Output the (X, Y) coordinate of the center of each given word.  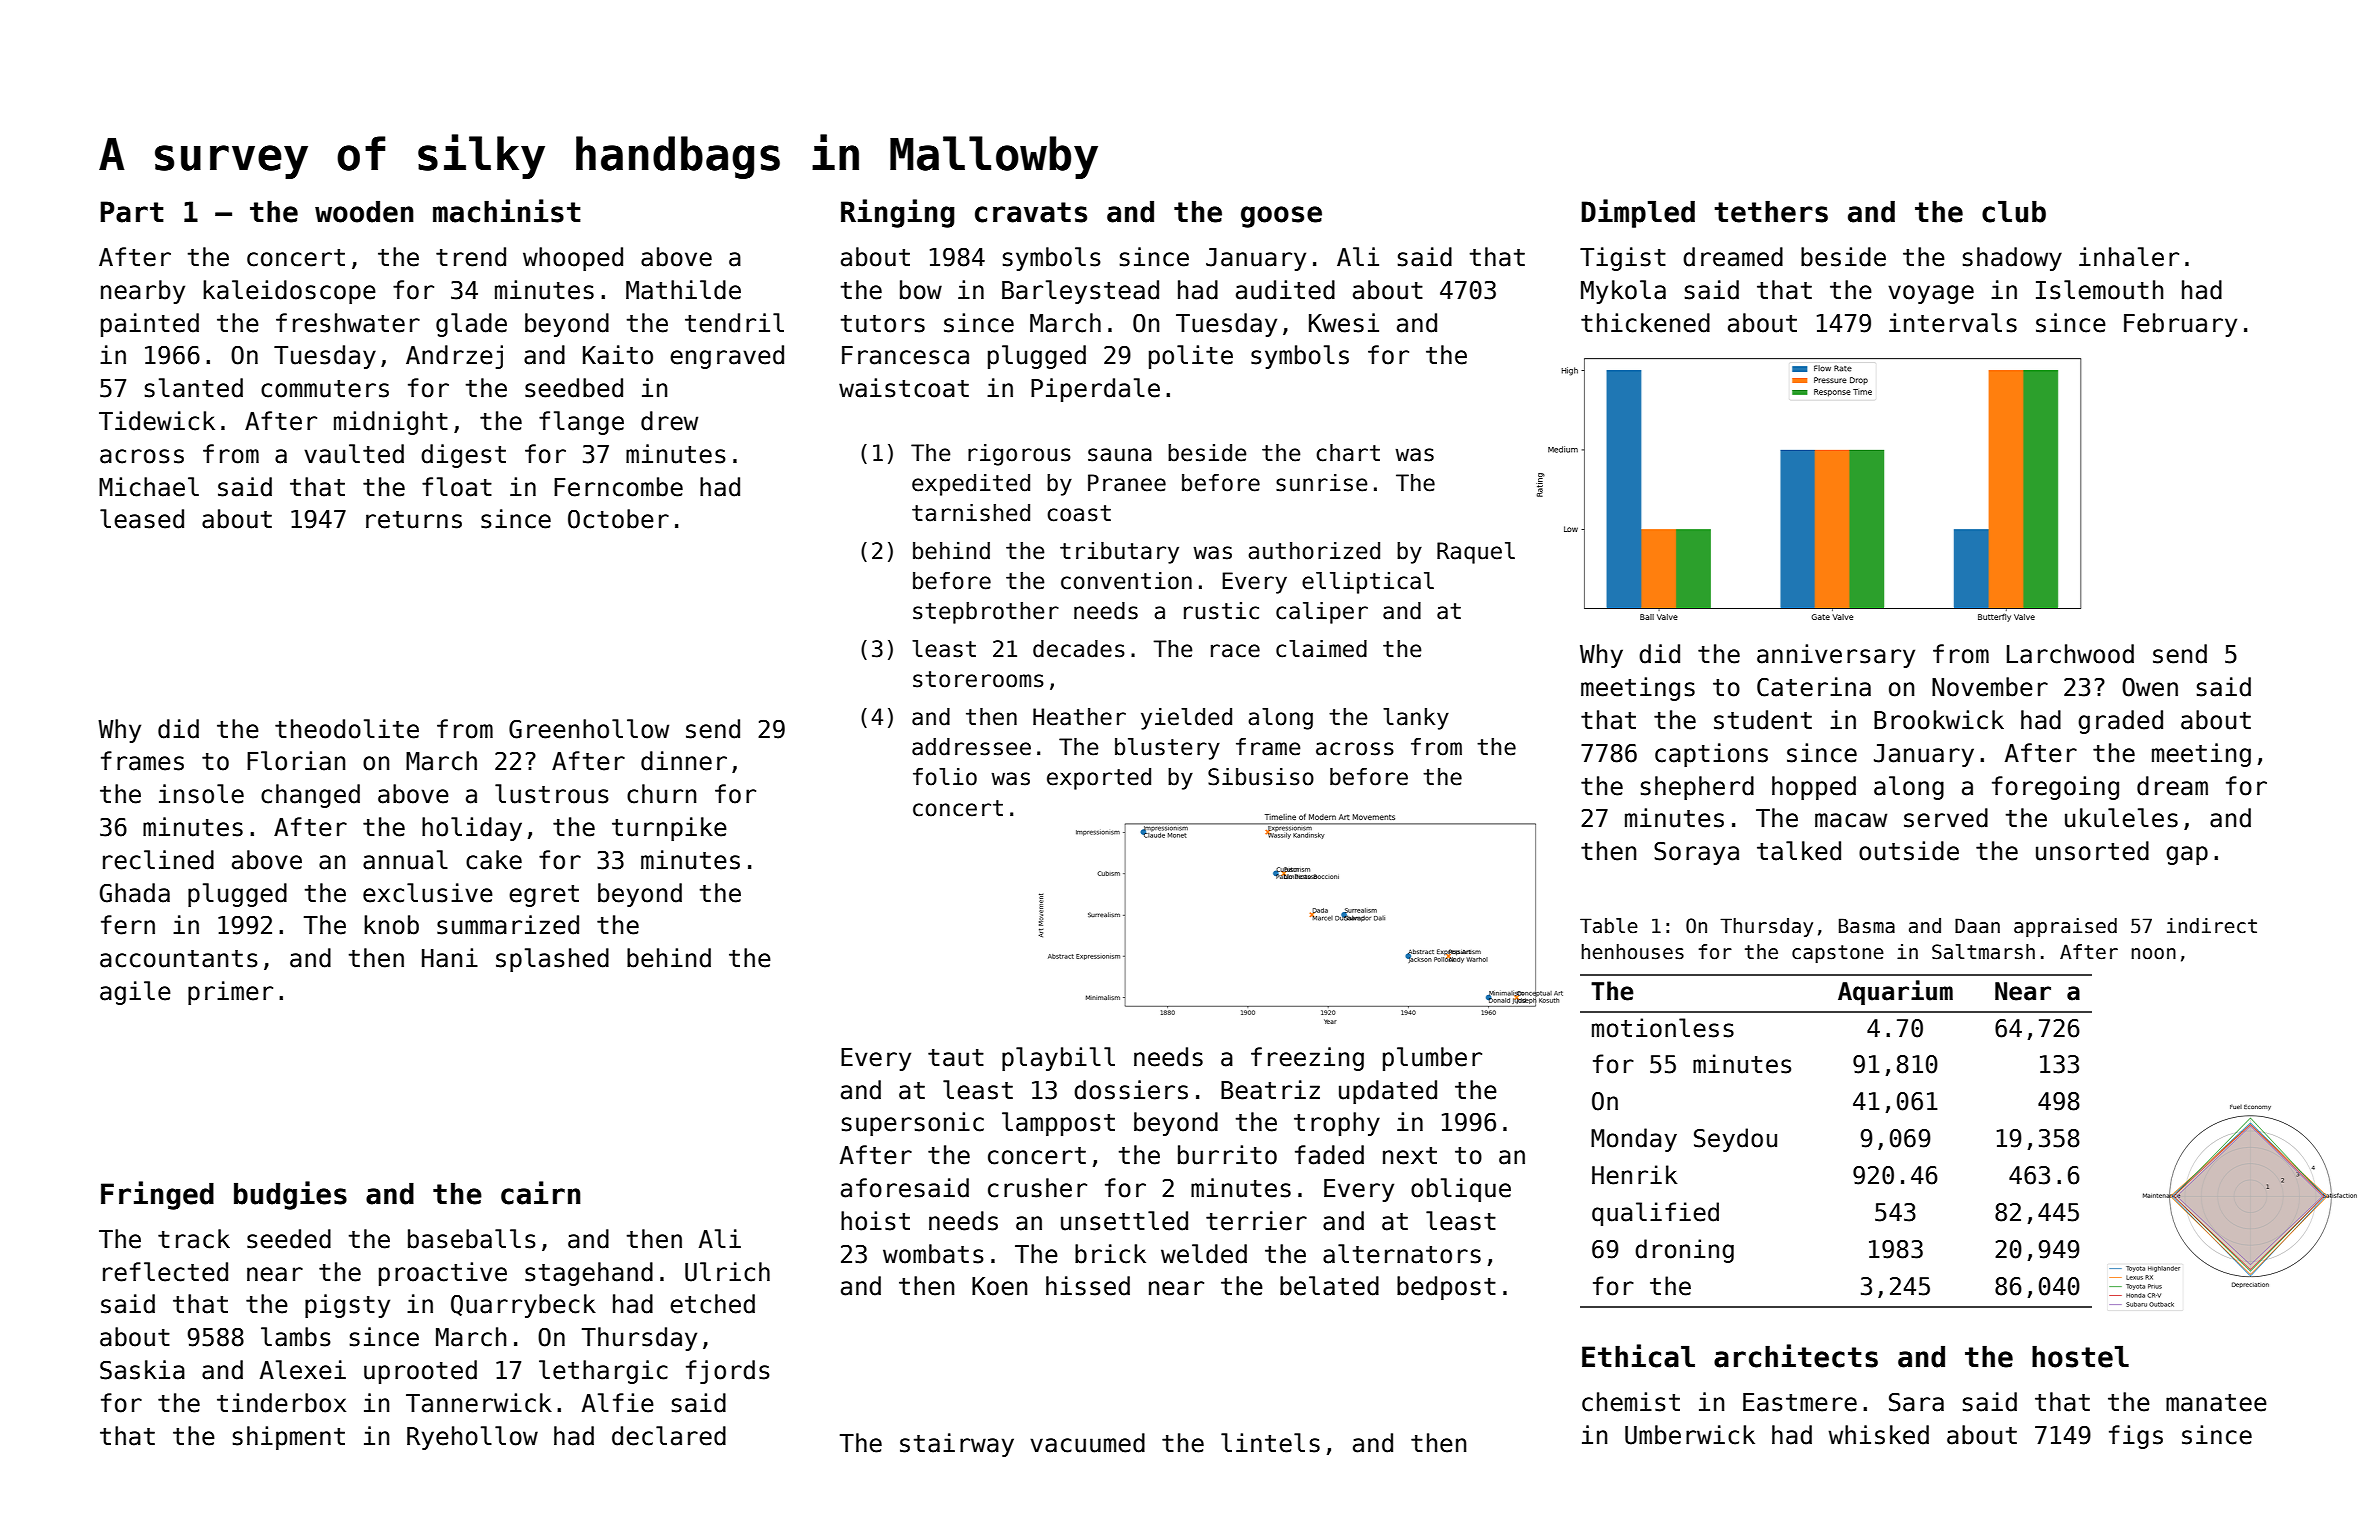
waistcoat (904, 388)
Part (132, 212)
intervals (1953, 323)
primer (230, 993)
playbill (1058, 1059)
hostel (2080, 1356)
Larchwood (2070, 654)
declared (669, 1436)
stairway (957, 1445)
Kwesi (1344, 323)
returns (414, 520)
